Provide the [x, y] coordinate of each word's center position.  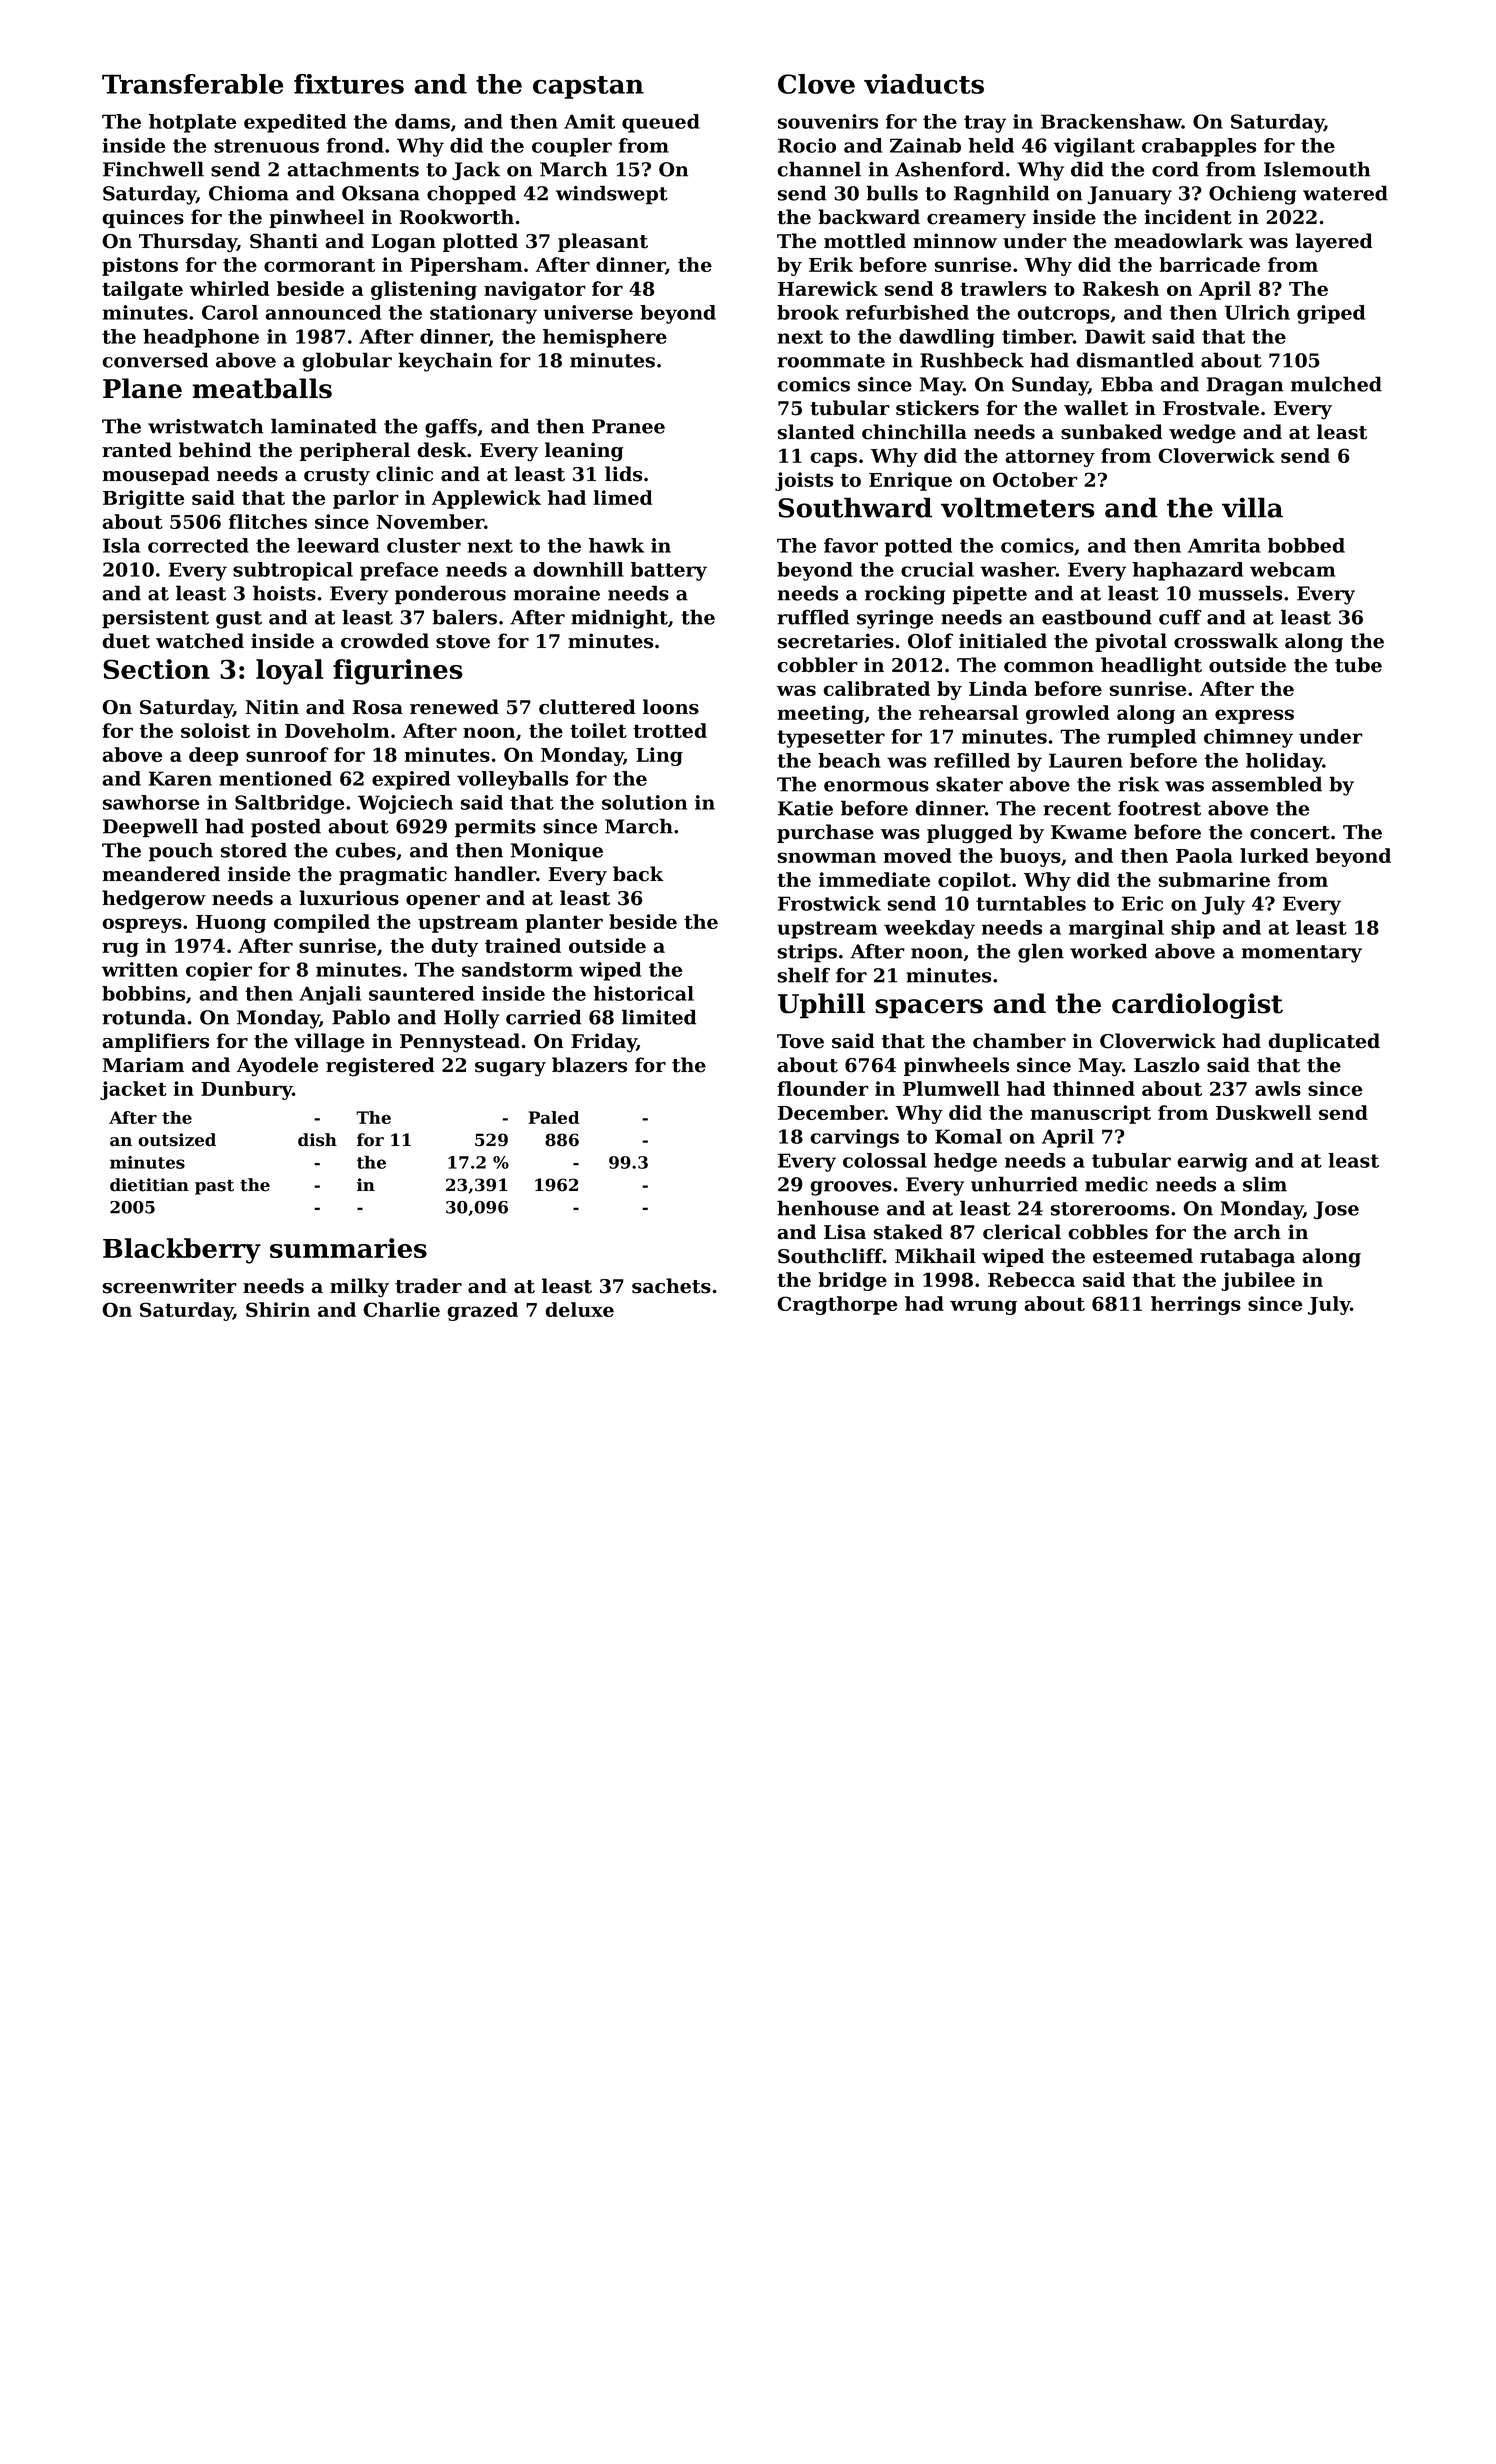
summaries [348, 1248]
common [1049, 667]
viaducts [924, 84]
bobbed [1306, 545]
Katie [805, 808]
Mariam [143, 1065]
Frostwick [829, 903]
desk [442, 450]
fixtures [349, 84]
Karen [180, 778]
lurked [1274, 855]
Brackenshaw [1111, 121]
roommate [831, 361]
